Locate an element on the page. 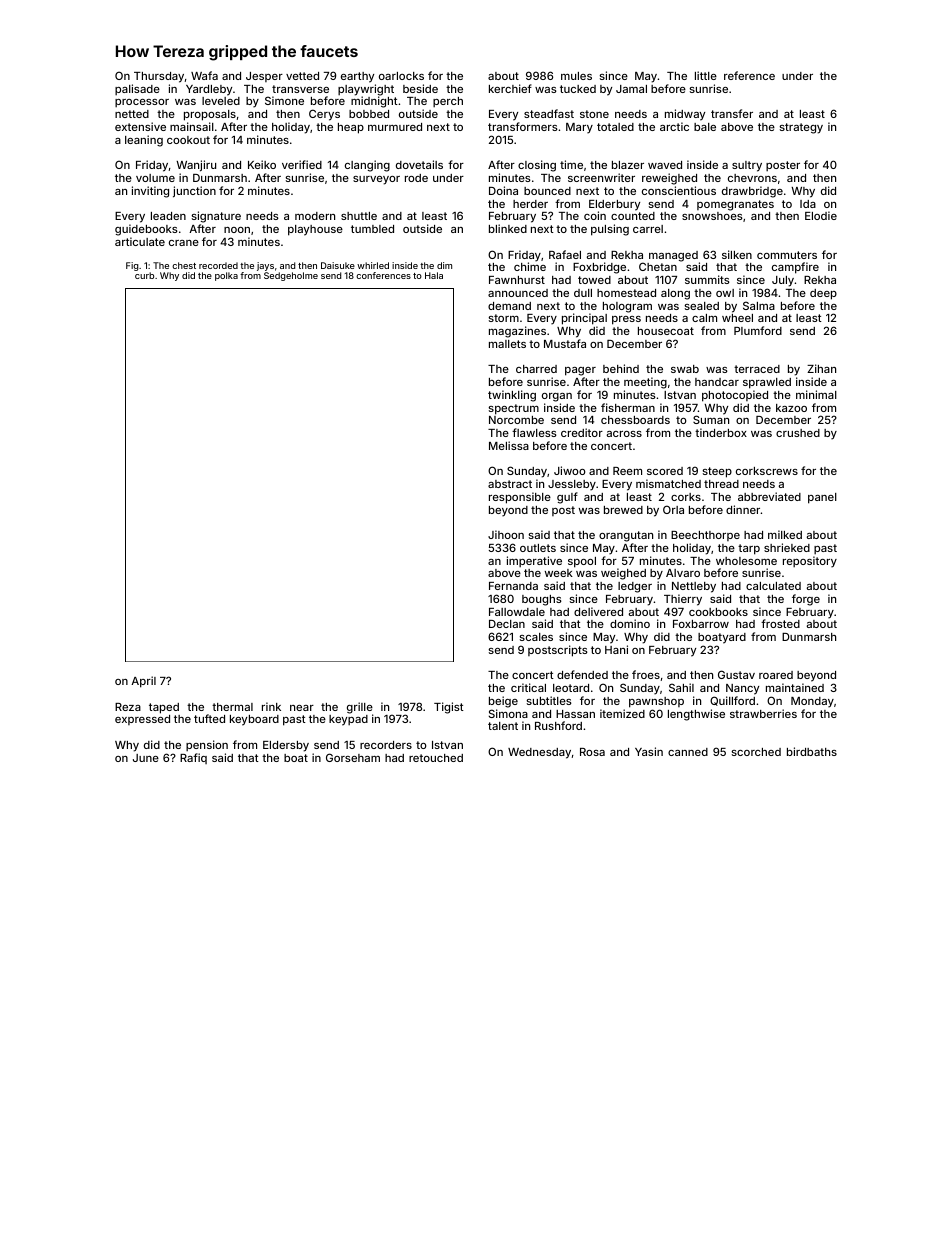 The width and height of the image is (952, 1233). retouched is located at coordinates (436, 758).
